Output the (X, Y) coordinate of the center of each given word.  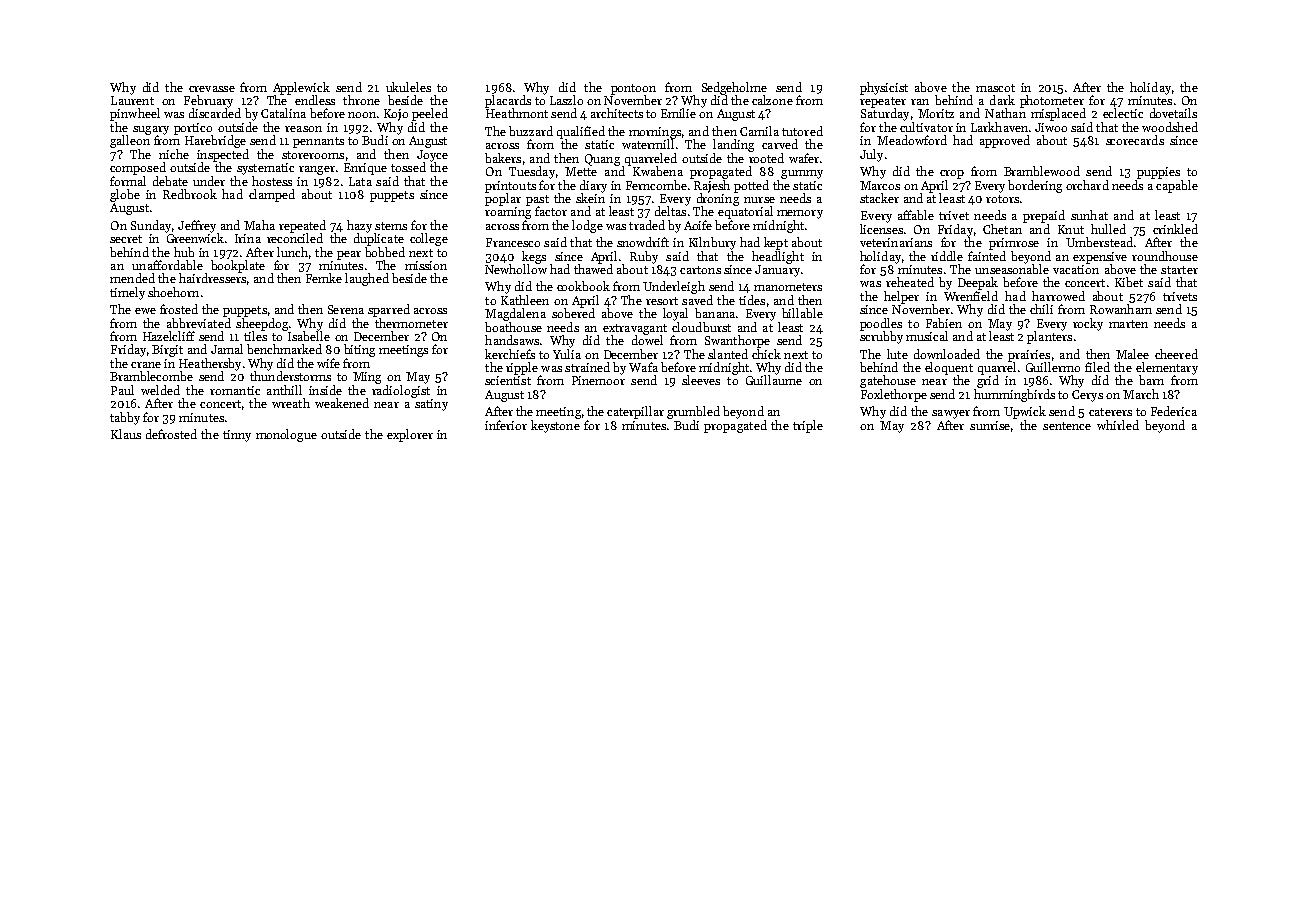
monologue (286, 435)
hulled (1108, 229)
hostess (272, 181)
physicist (884, 88)
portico (193, 129)
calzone (772, 100)
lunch (292, 252)
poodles (881, 324)
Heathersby (210, 364)
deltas (670, 211)
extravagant (635, 329)
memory (800, 214)
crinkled (1175, 229)
